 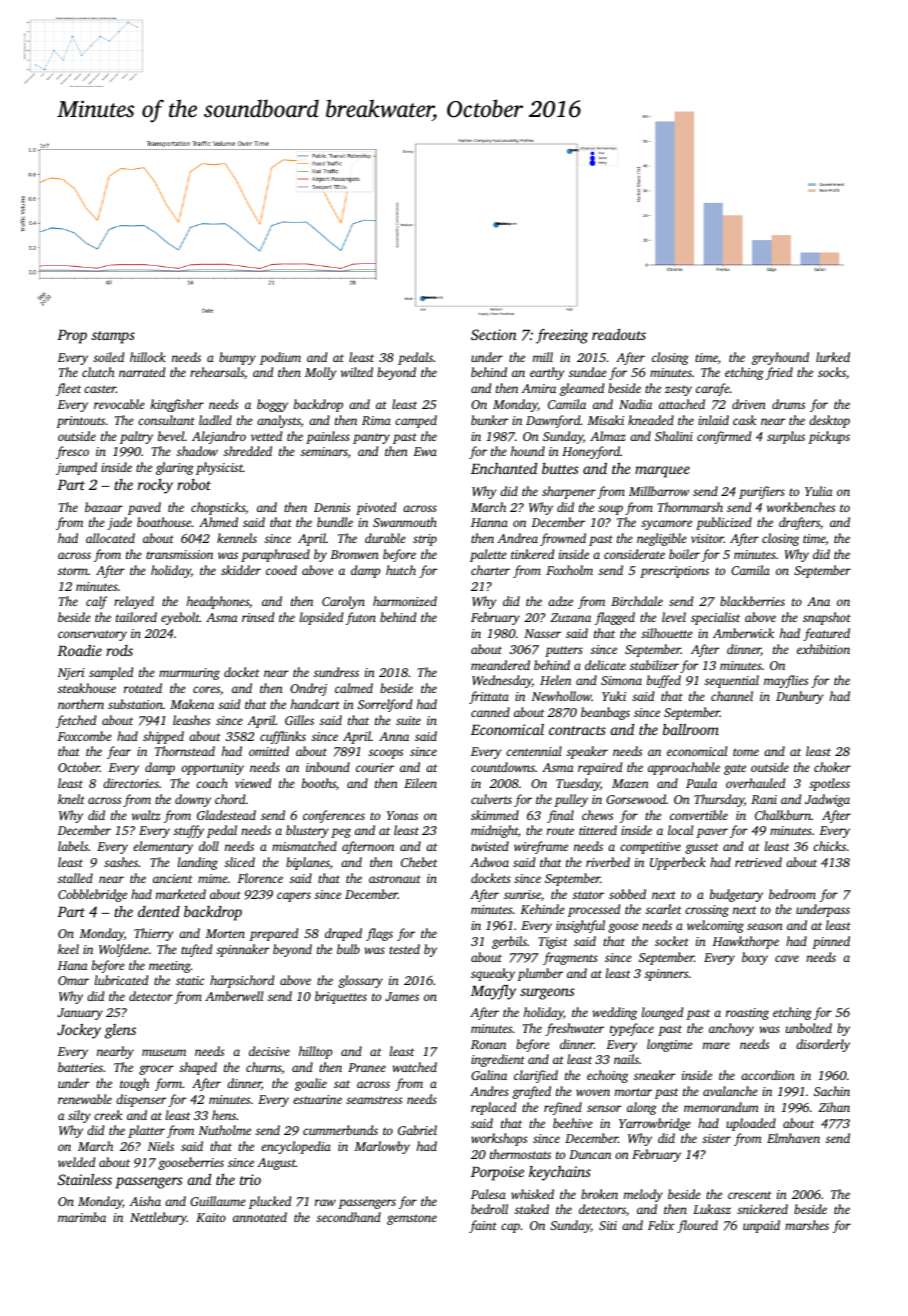 What do you see at coordinates (712, 1209) in the document?
I see `Lukasz` at bounding box center [712, 1209].
